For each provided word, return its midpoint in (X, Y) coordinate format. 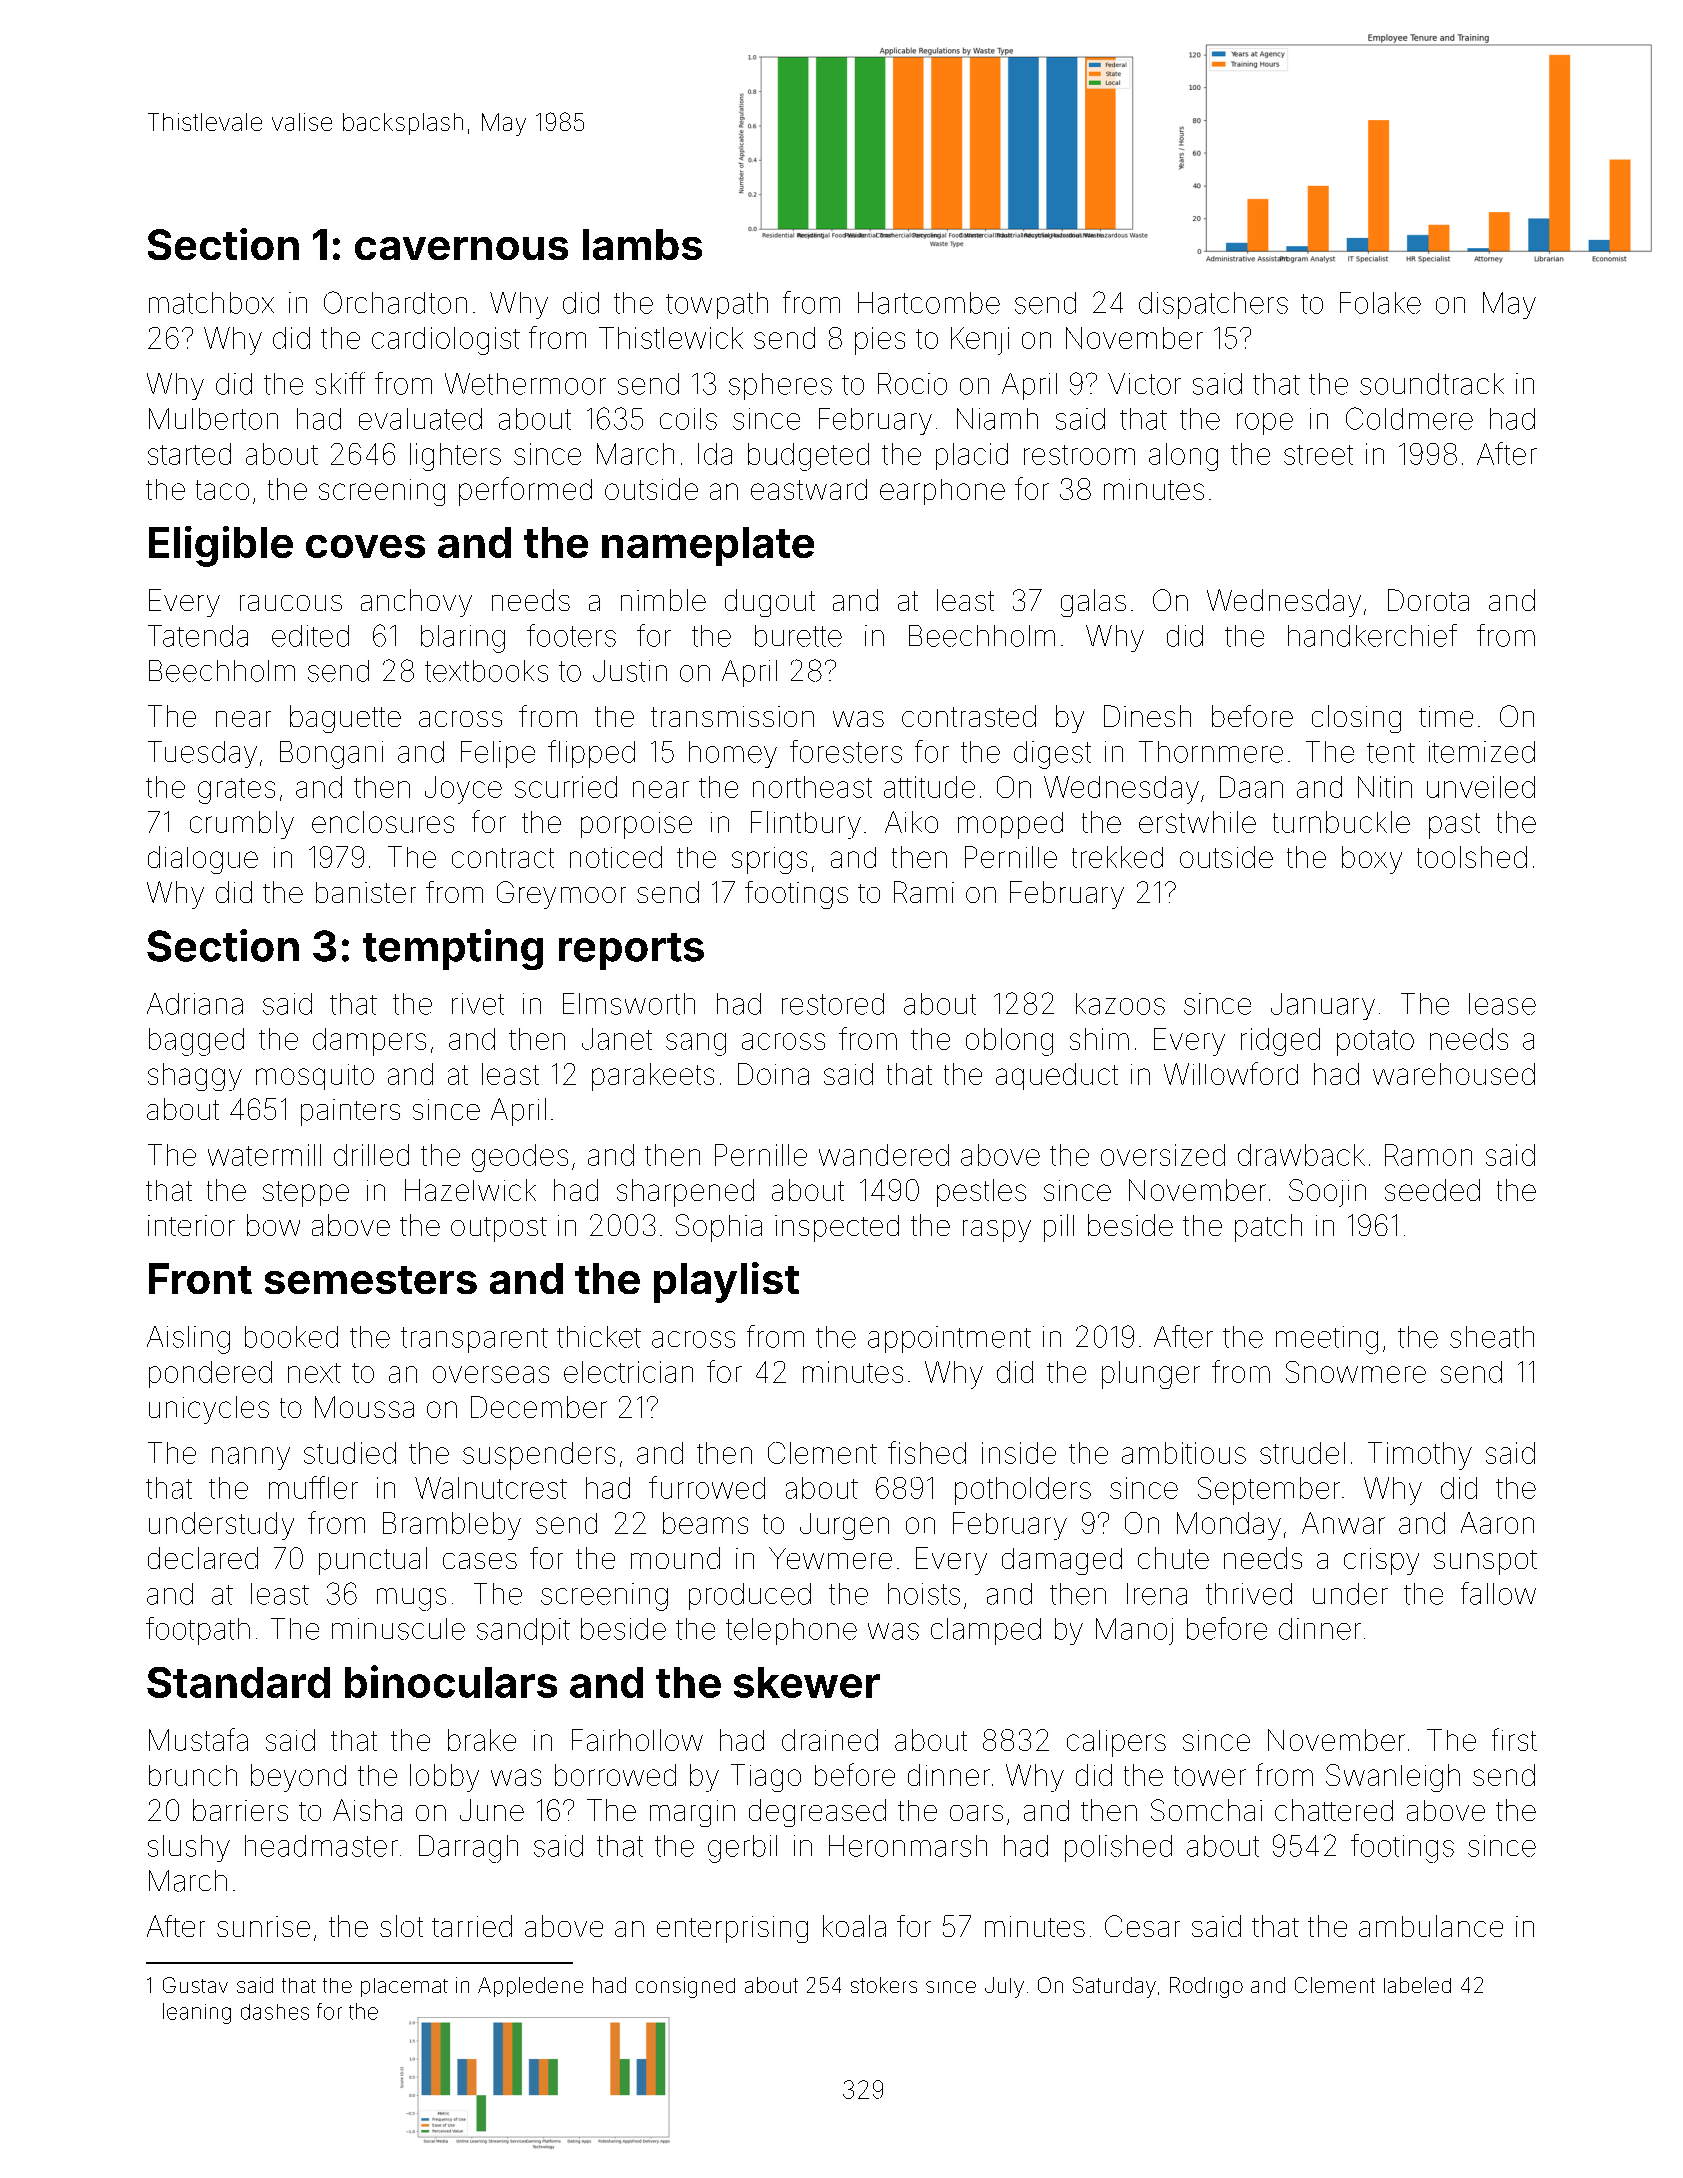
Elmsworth (629, 1004)
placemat (404, 1987)
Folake (1380, 303)
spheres (780, 386)
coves (365, 546)
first (1514, 1739)
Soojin (1327, 1193)
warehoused (1454, 1074)
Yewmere (830, 1558)
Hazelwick (470, 1190)
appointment (949, 1339)
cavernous (461, 248)
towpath (717, 305)
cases (480, 1561)
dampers (369, 1042)
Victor (1144, 384)
